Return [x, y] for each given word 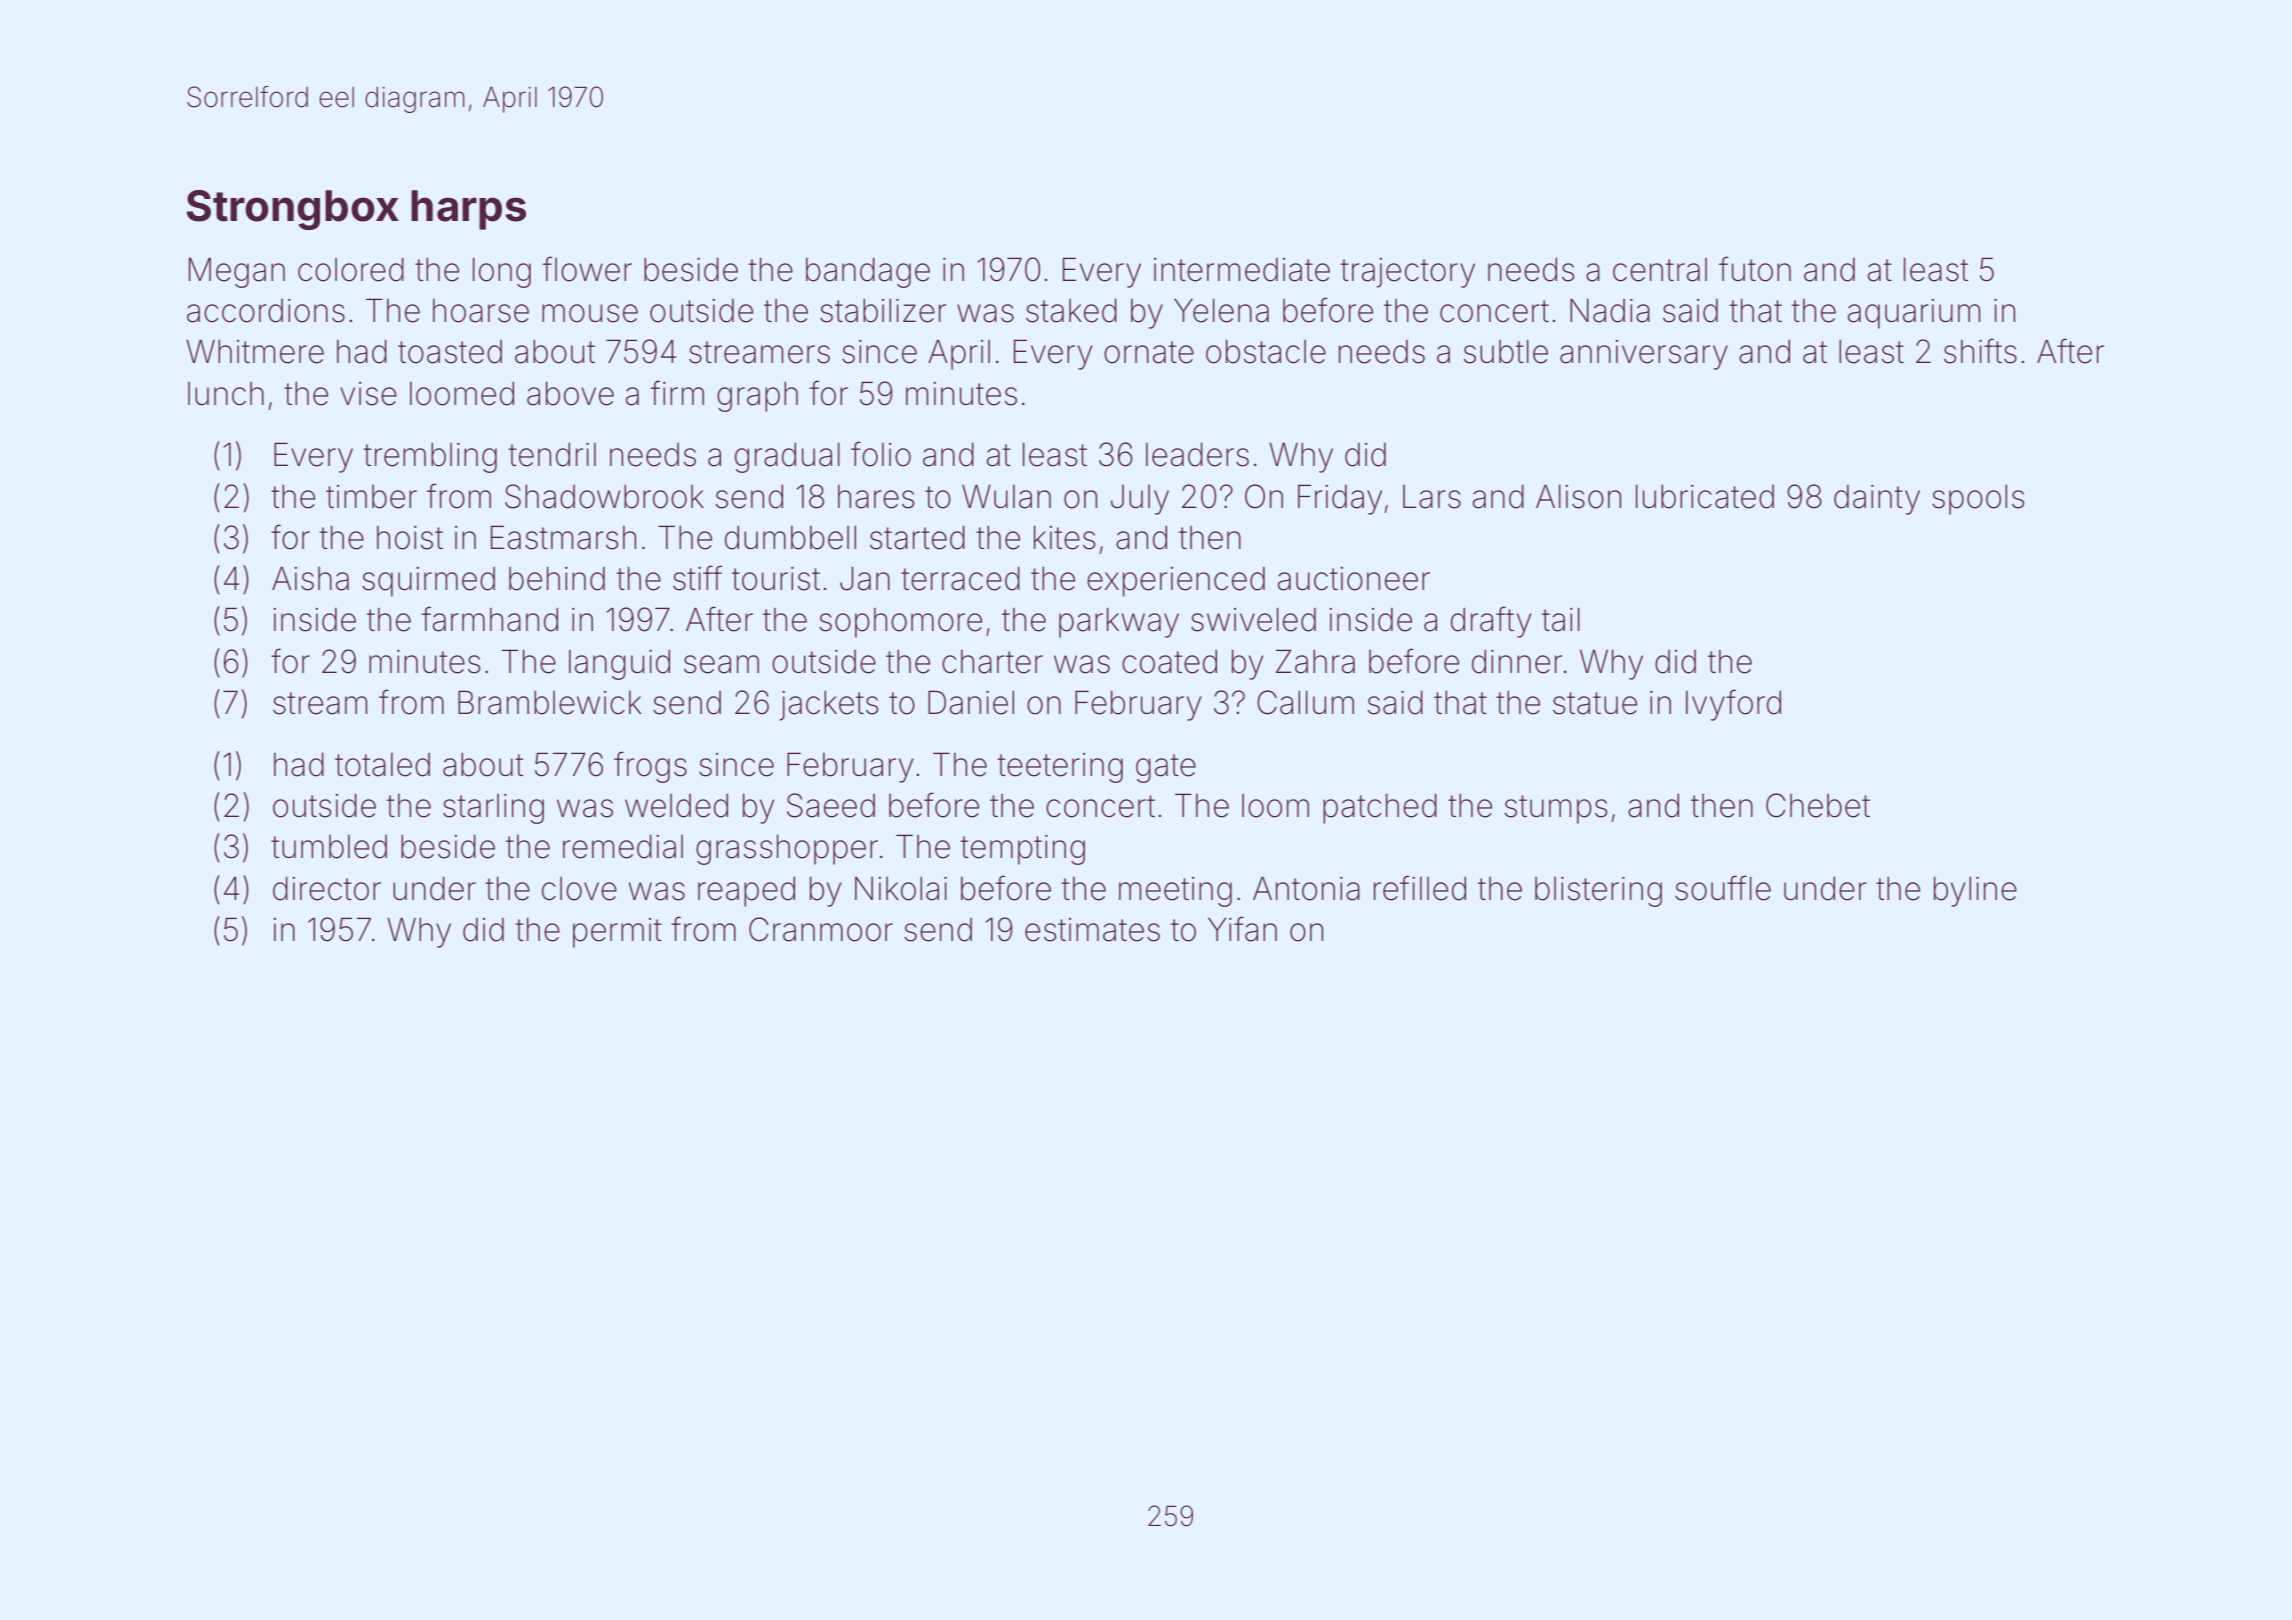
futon [1755, 269]
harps [468, 210]
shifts [1980, 351]
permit [617, 933]
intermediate [1242, 270]
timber [371, 497]
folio [881, 454]
